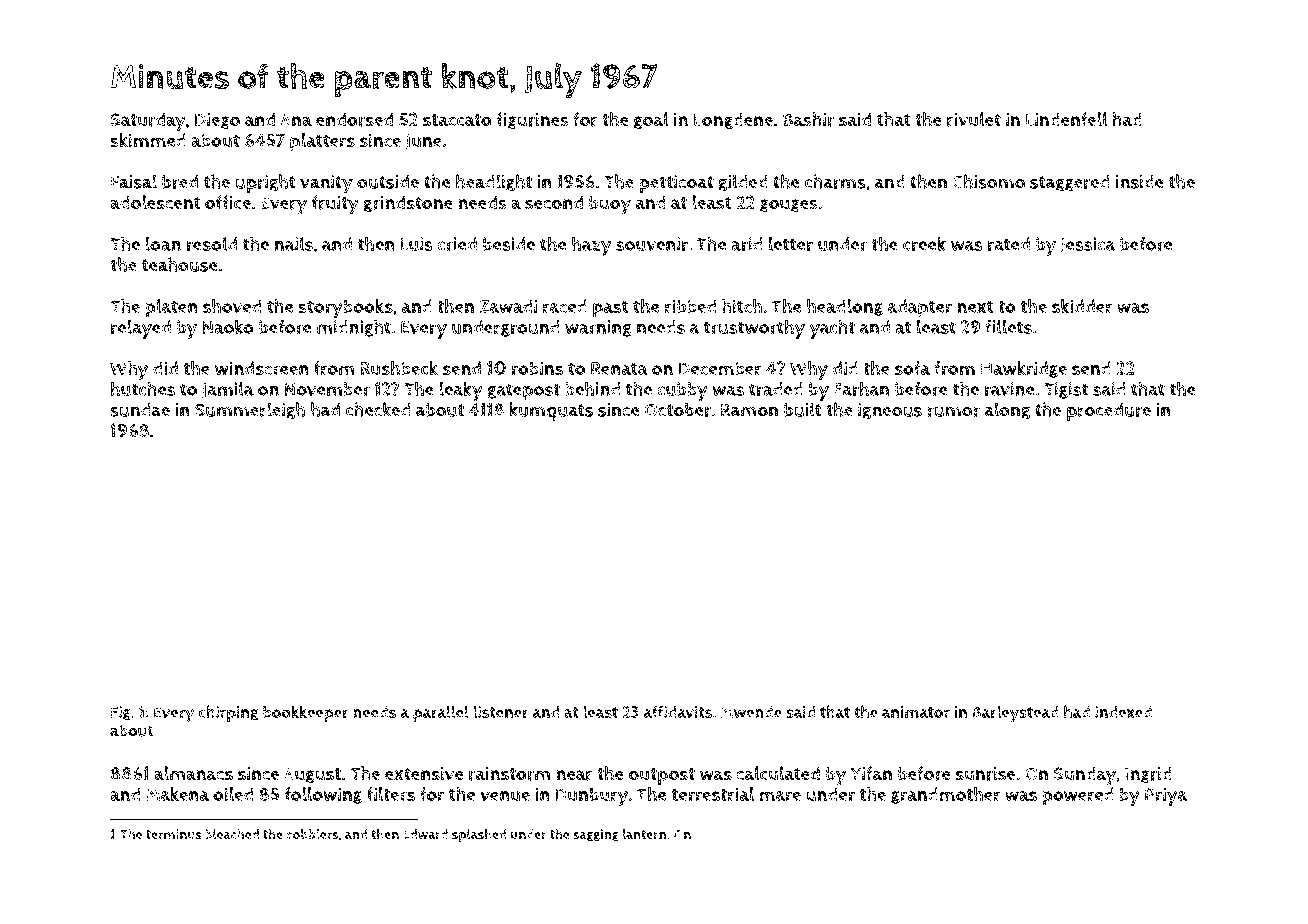 The image size is (1308, 924). Describe the element at coordinates (551, 411) in the page. I see `kumquats` at that location.
